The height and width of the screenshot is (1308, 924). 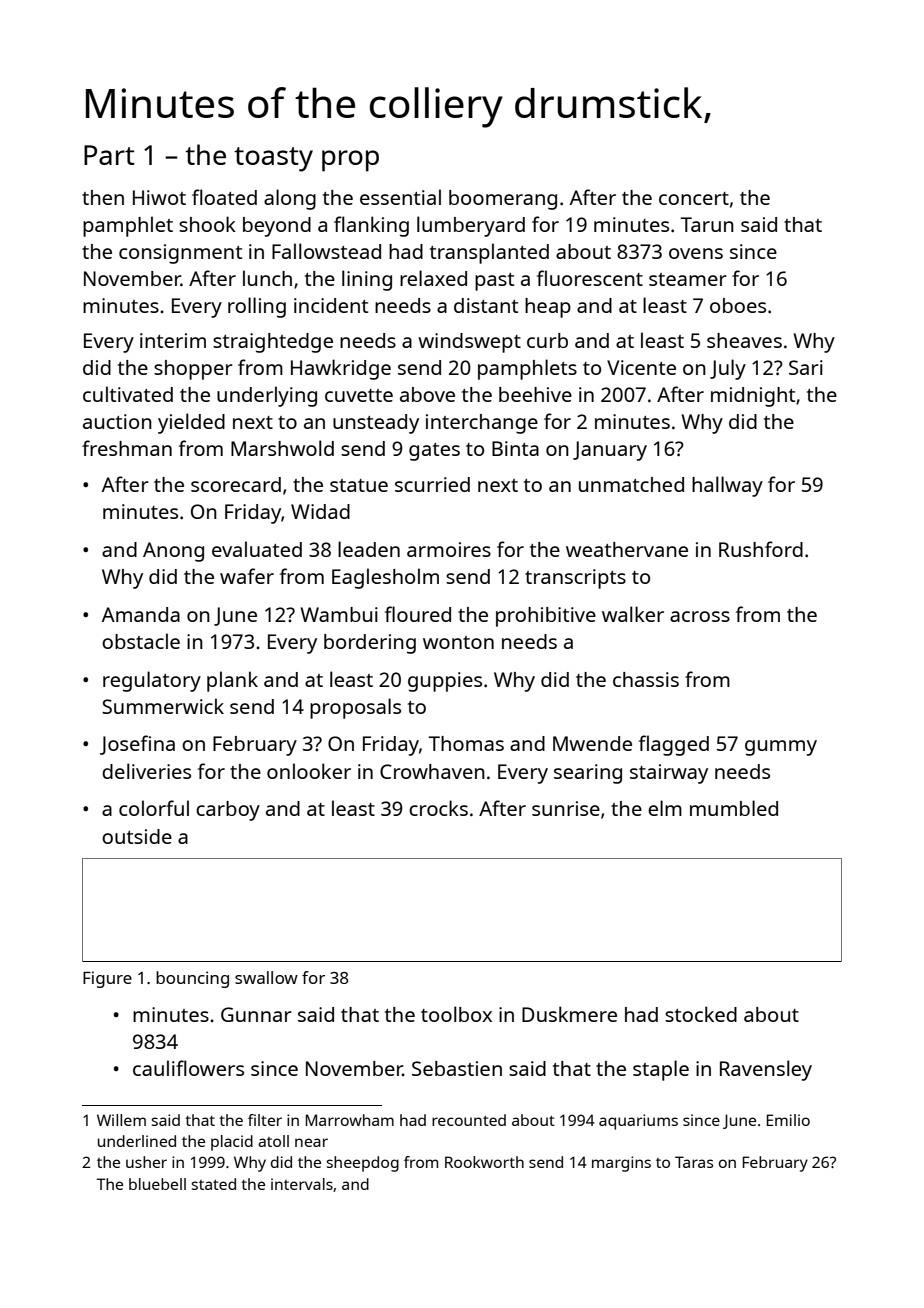 What do you see at coordinates (191, 423) in the screenshot?
I see `yielded` at bounding box center [191, 423].
